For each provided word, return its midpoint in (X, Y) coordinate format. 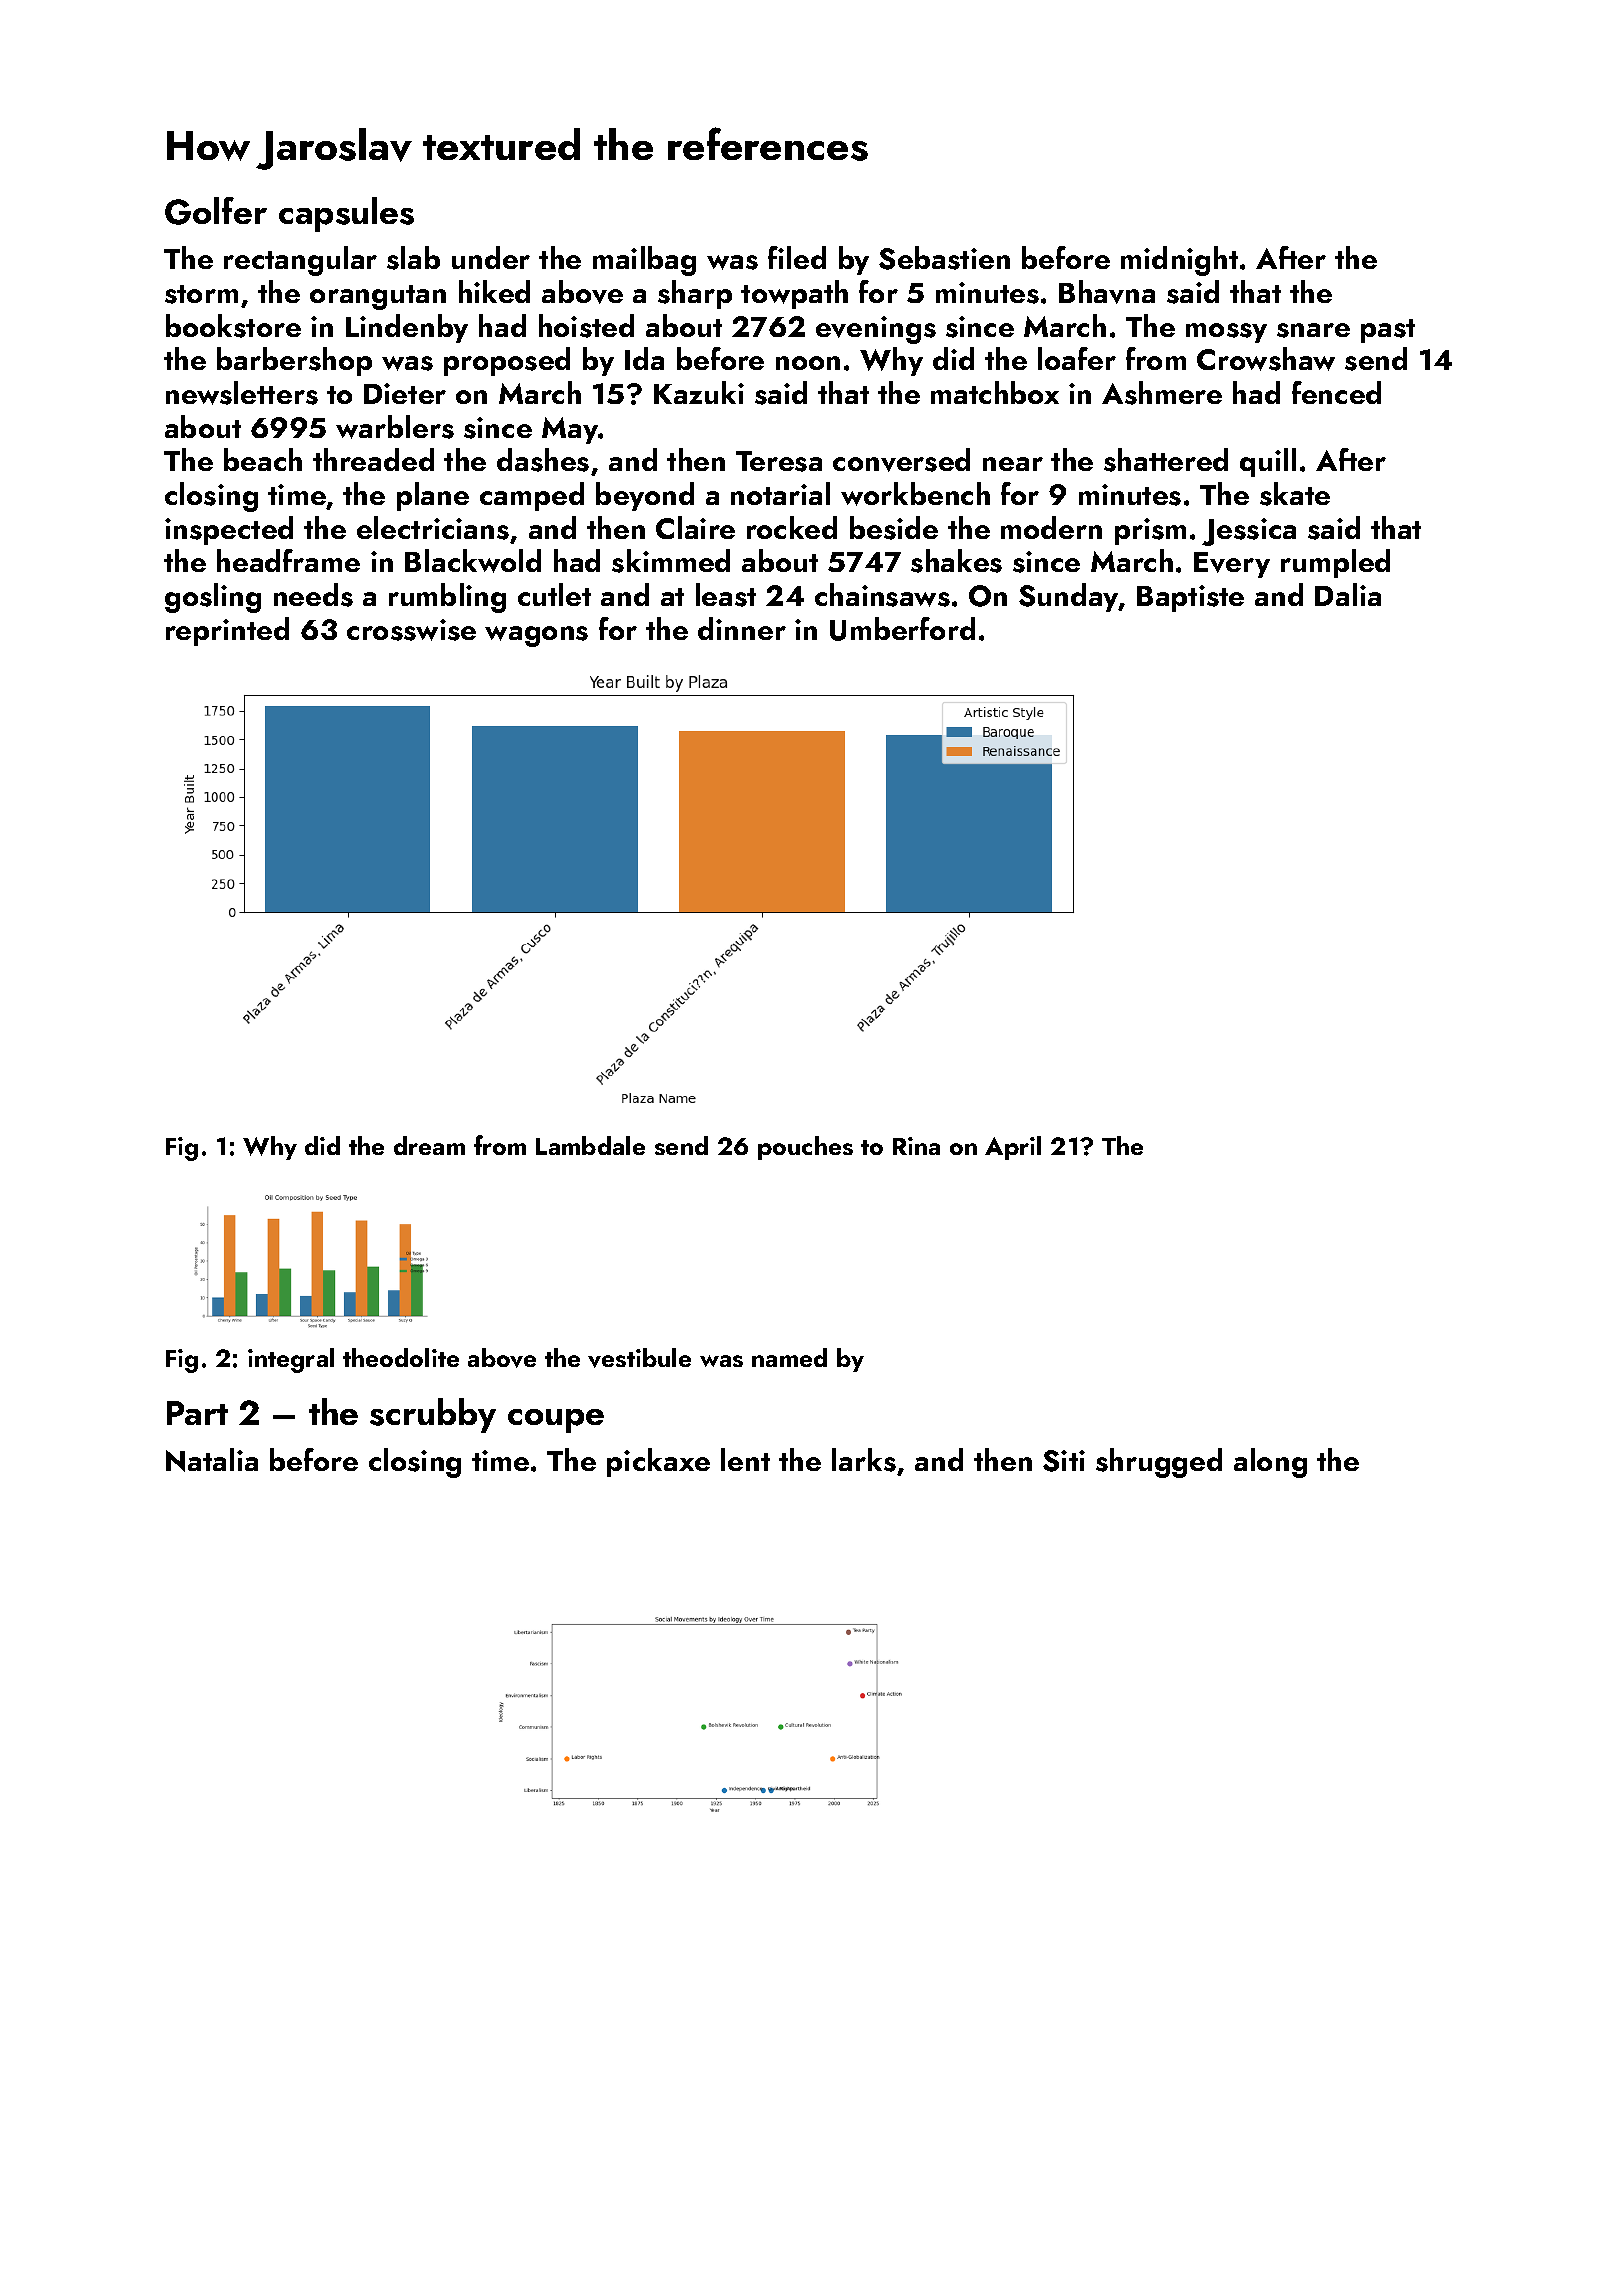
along (1270, 1463)
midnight (1179, 261)
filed (797, 257)
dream (429, 1145)
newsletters (242, 393)
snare (1313, 330)
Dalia (1348, 594)
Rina (916, 1146)
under (491, 257)
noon (808, 363)
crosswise (411, 630)
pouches (805, 1148)
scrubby (433, 1415)
